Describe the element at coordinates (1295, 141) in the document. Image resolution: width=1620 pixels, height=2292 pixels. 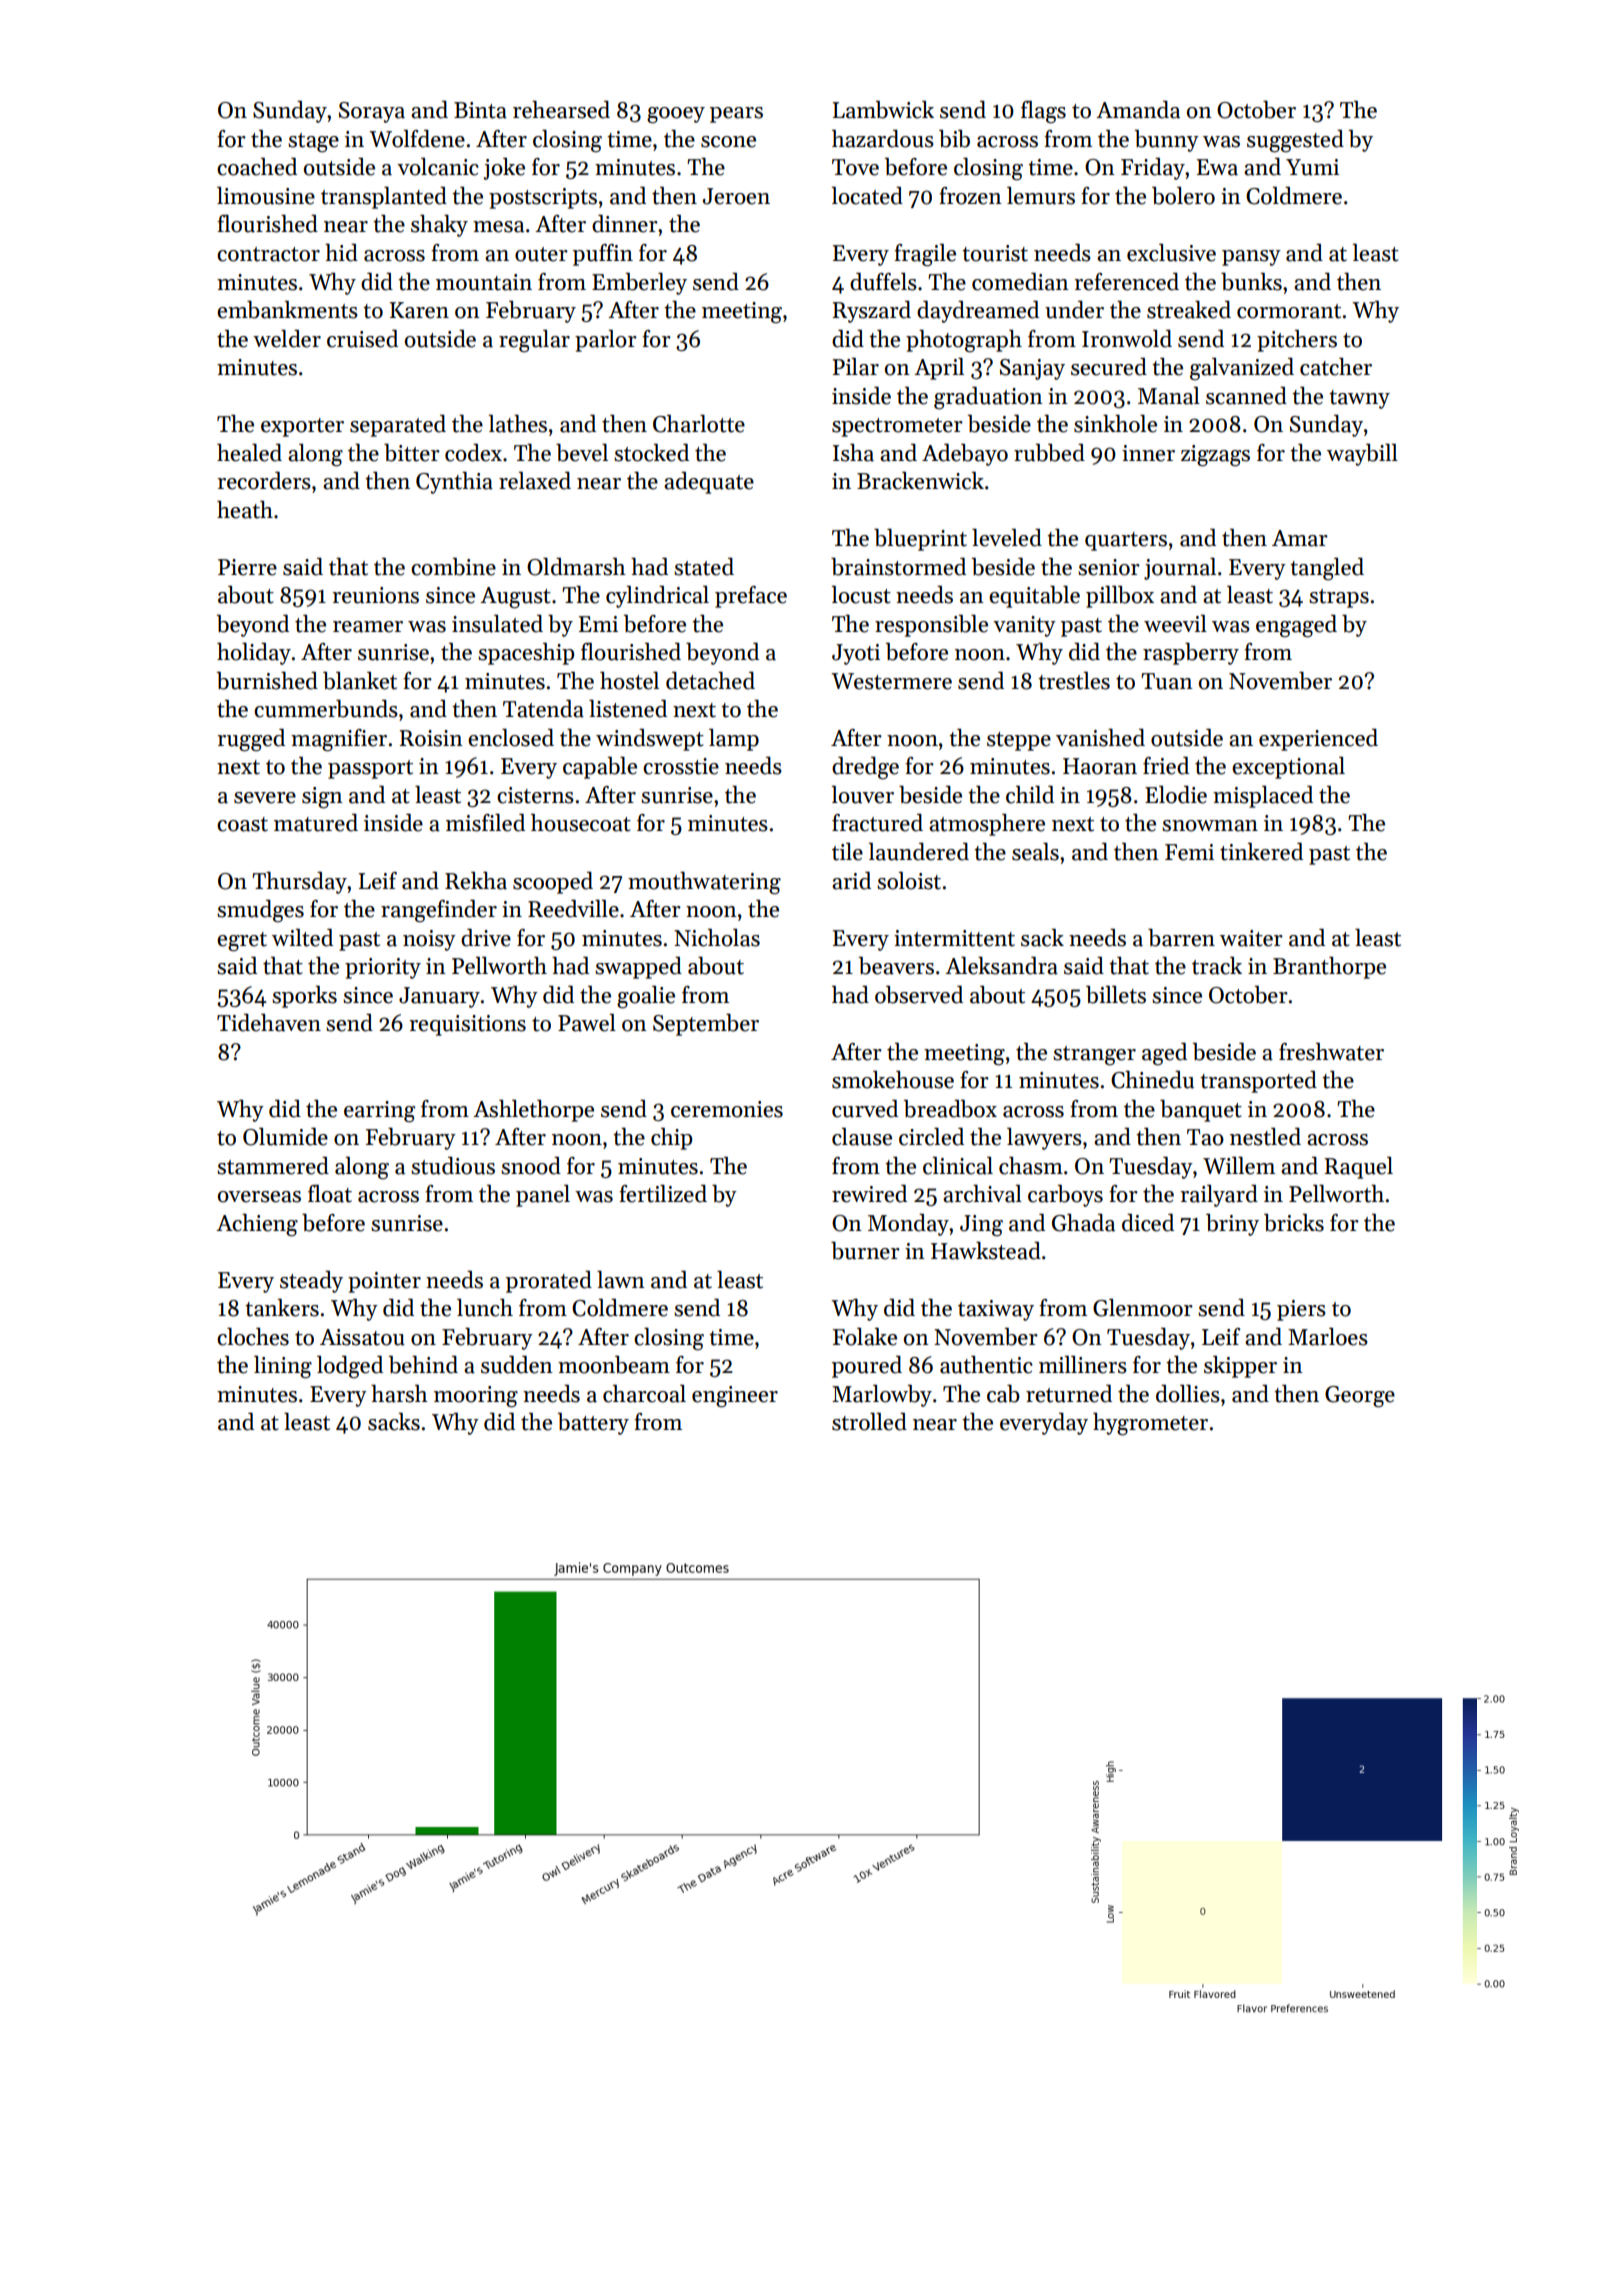
I see `suggested` at that location.
